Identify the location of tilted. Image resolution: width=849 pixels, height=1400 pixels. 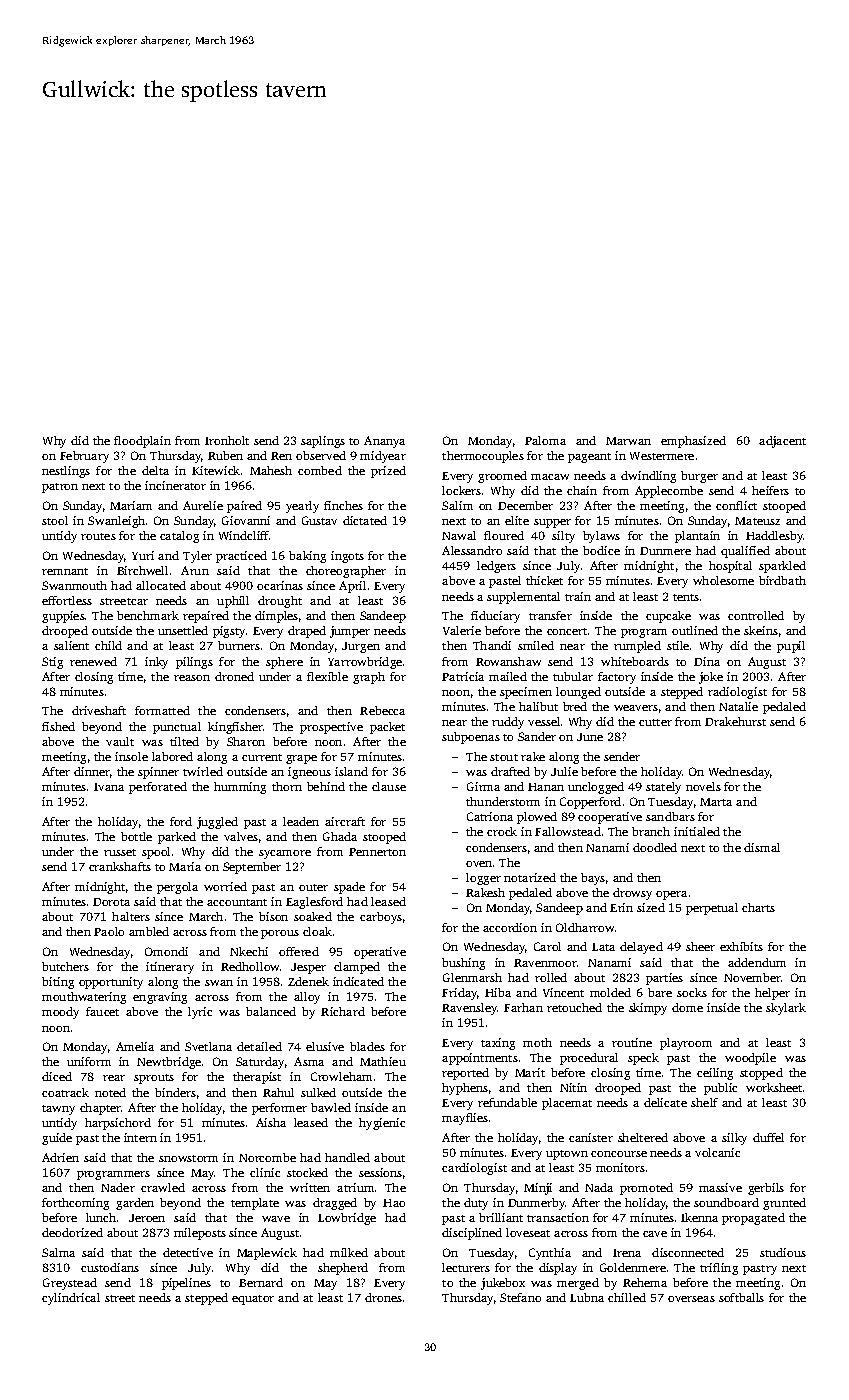
(184, 741).
